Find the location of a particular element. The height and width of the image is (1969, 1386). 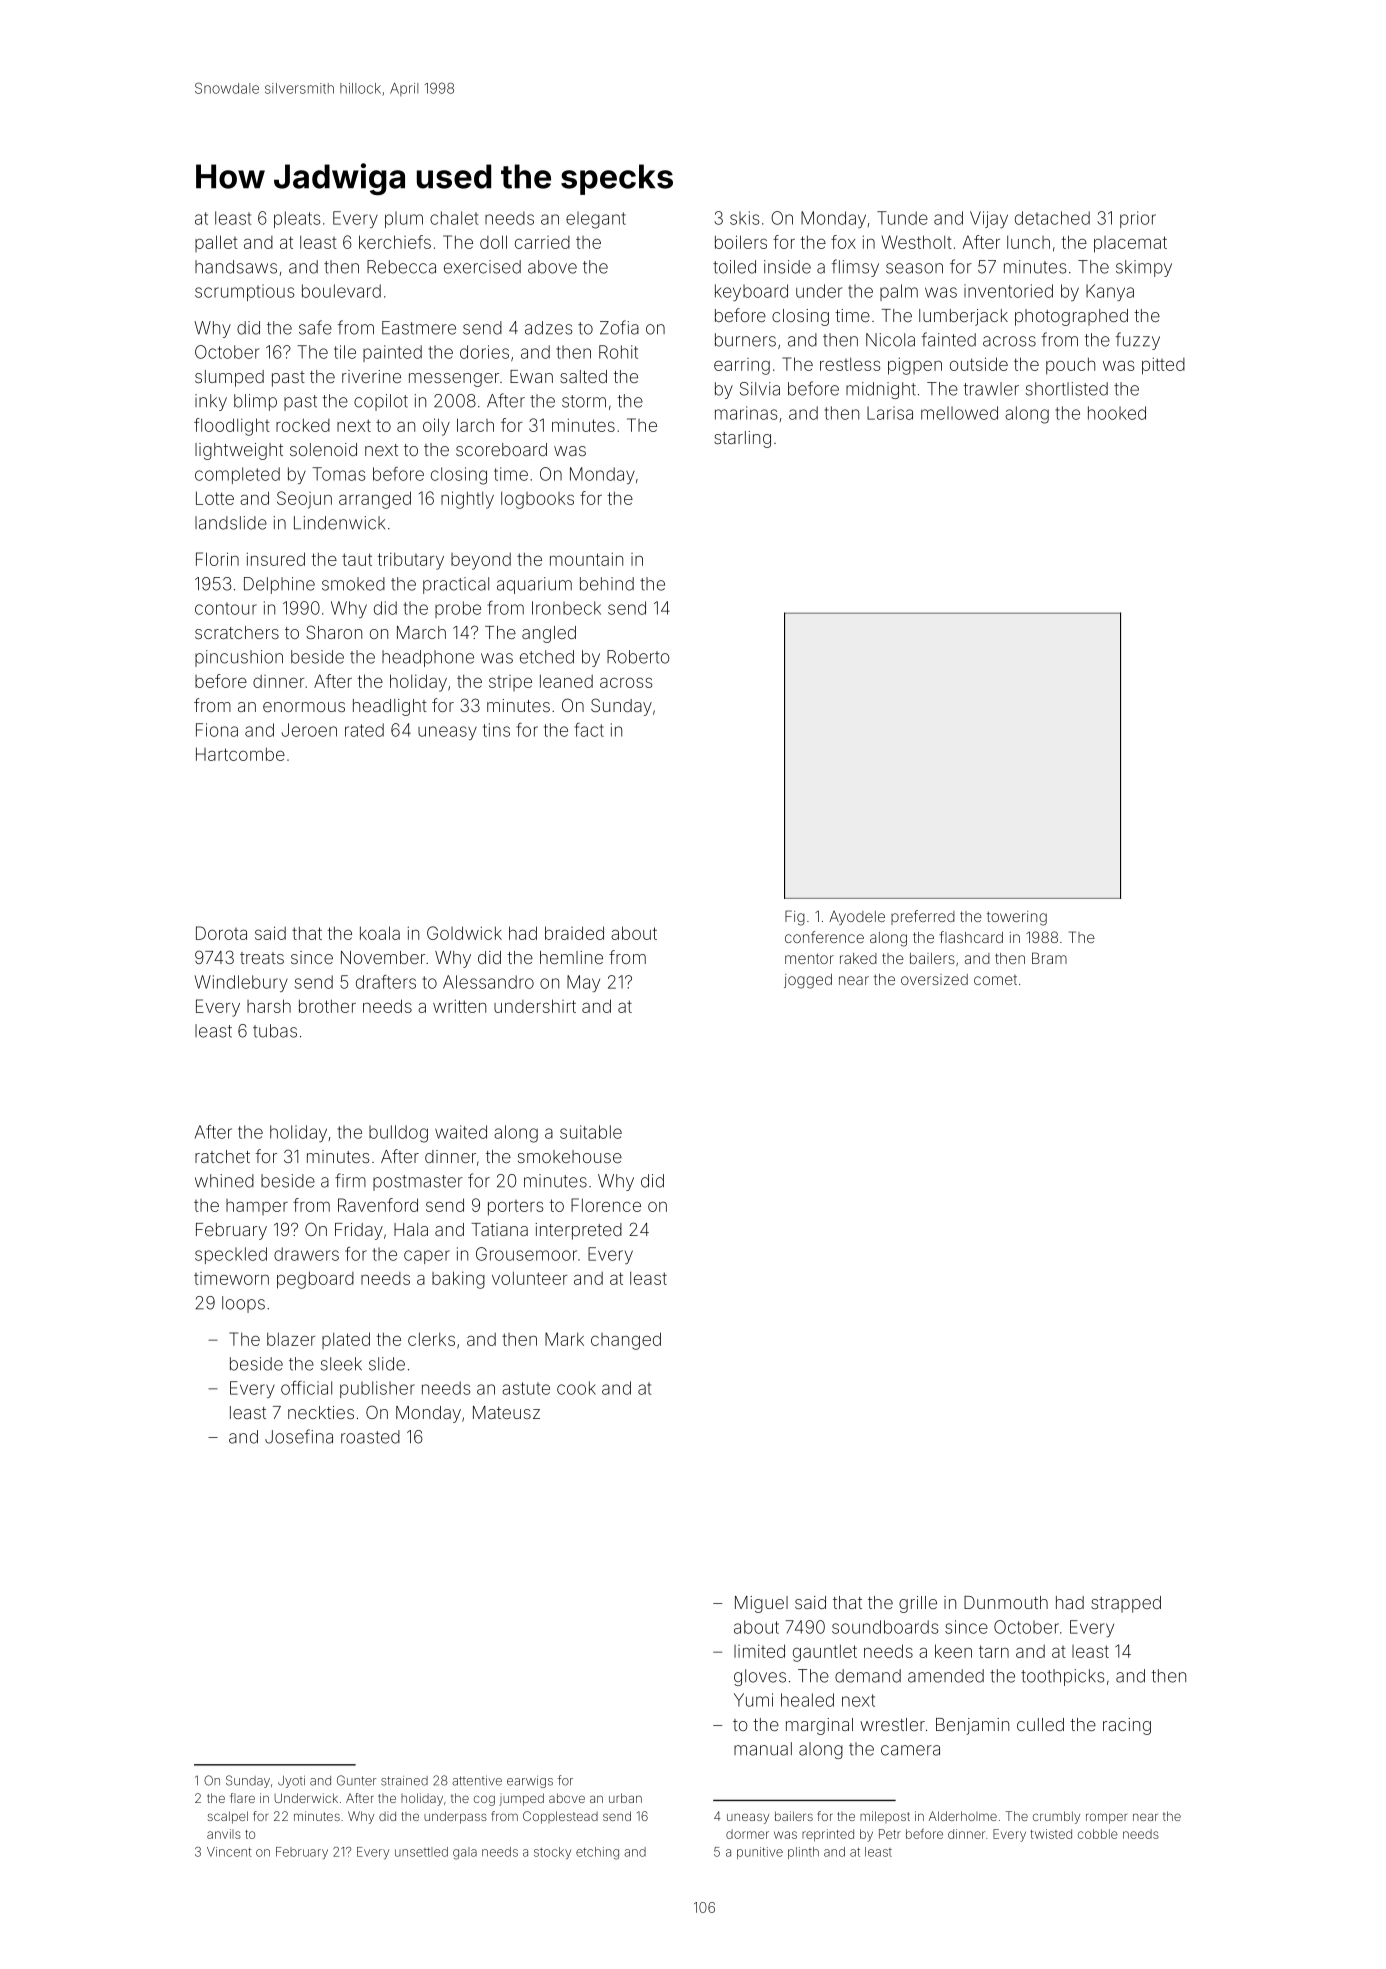

rated is located at coordinates (364, 730).
